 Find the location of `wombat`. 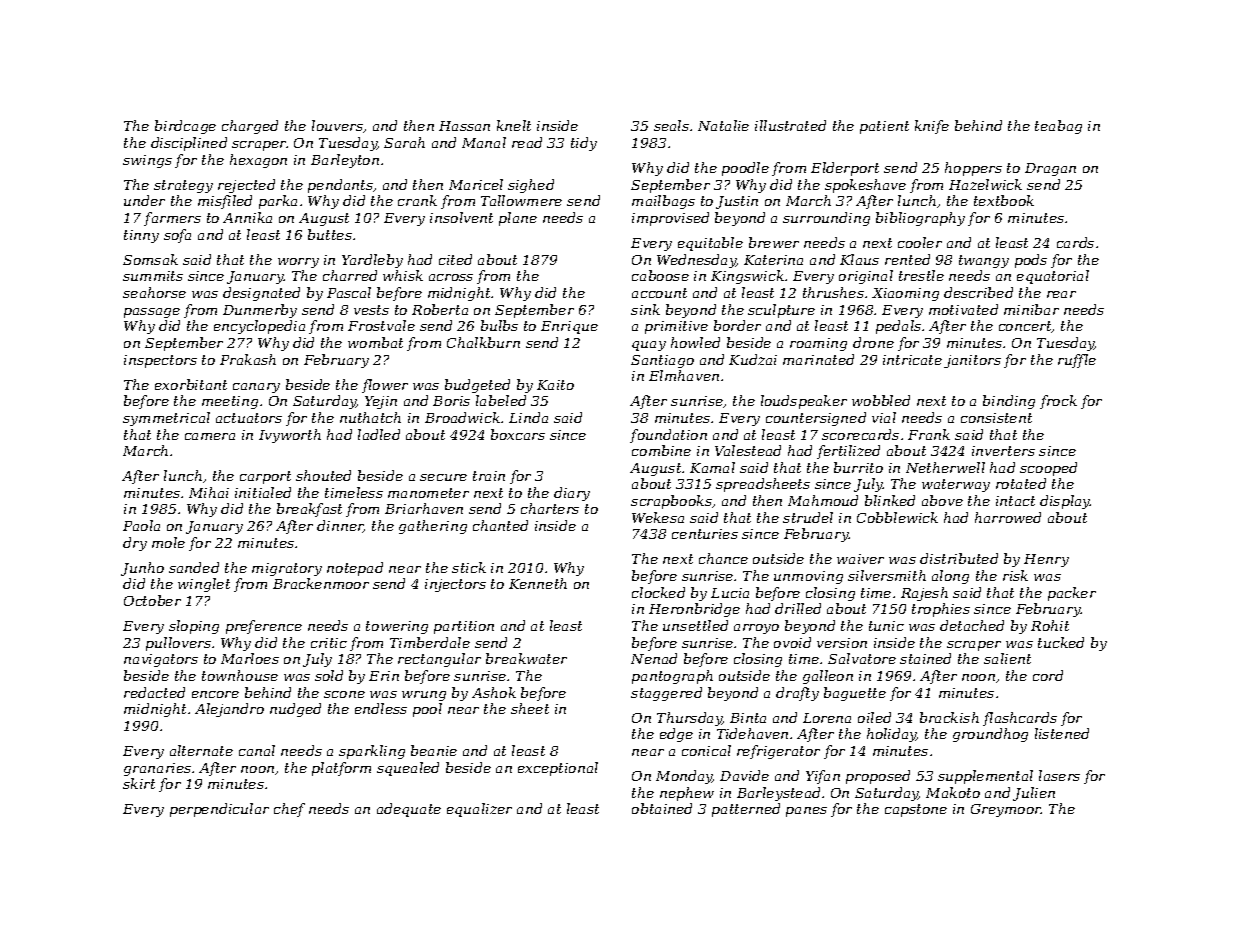

wombat is located at coordinates (375, 342).
